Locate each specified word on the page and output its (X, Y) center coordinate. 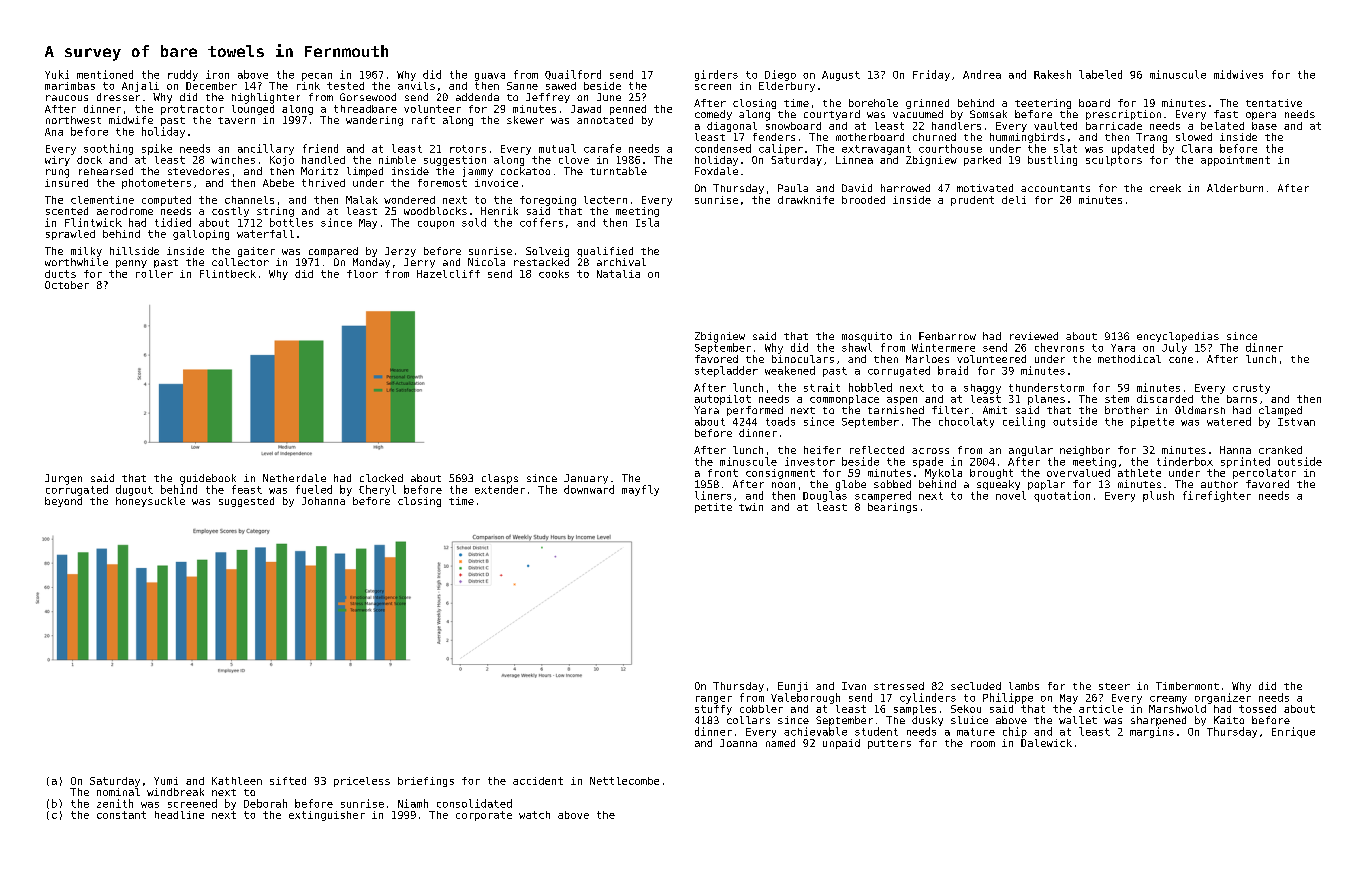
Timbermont (1187, 686)
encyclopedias (1178, 337)
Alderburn (1235, 188)
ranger (714, 700)
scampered (883, 496)
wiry (57, 161)
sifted (288, 781)
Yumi (166, 781)
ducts (60, 274)
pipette (1152, 422)
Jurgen (63, 479)
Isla (647, 222)
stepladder (726, 371)
